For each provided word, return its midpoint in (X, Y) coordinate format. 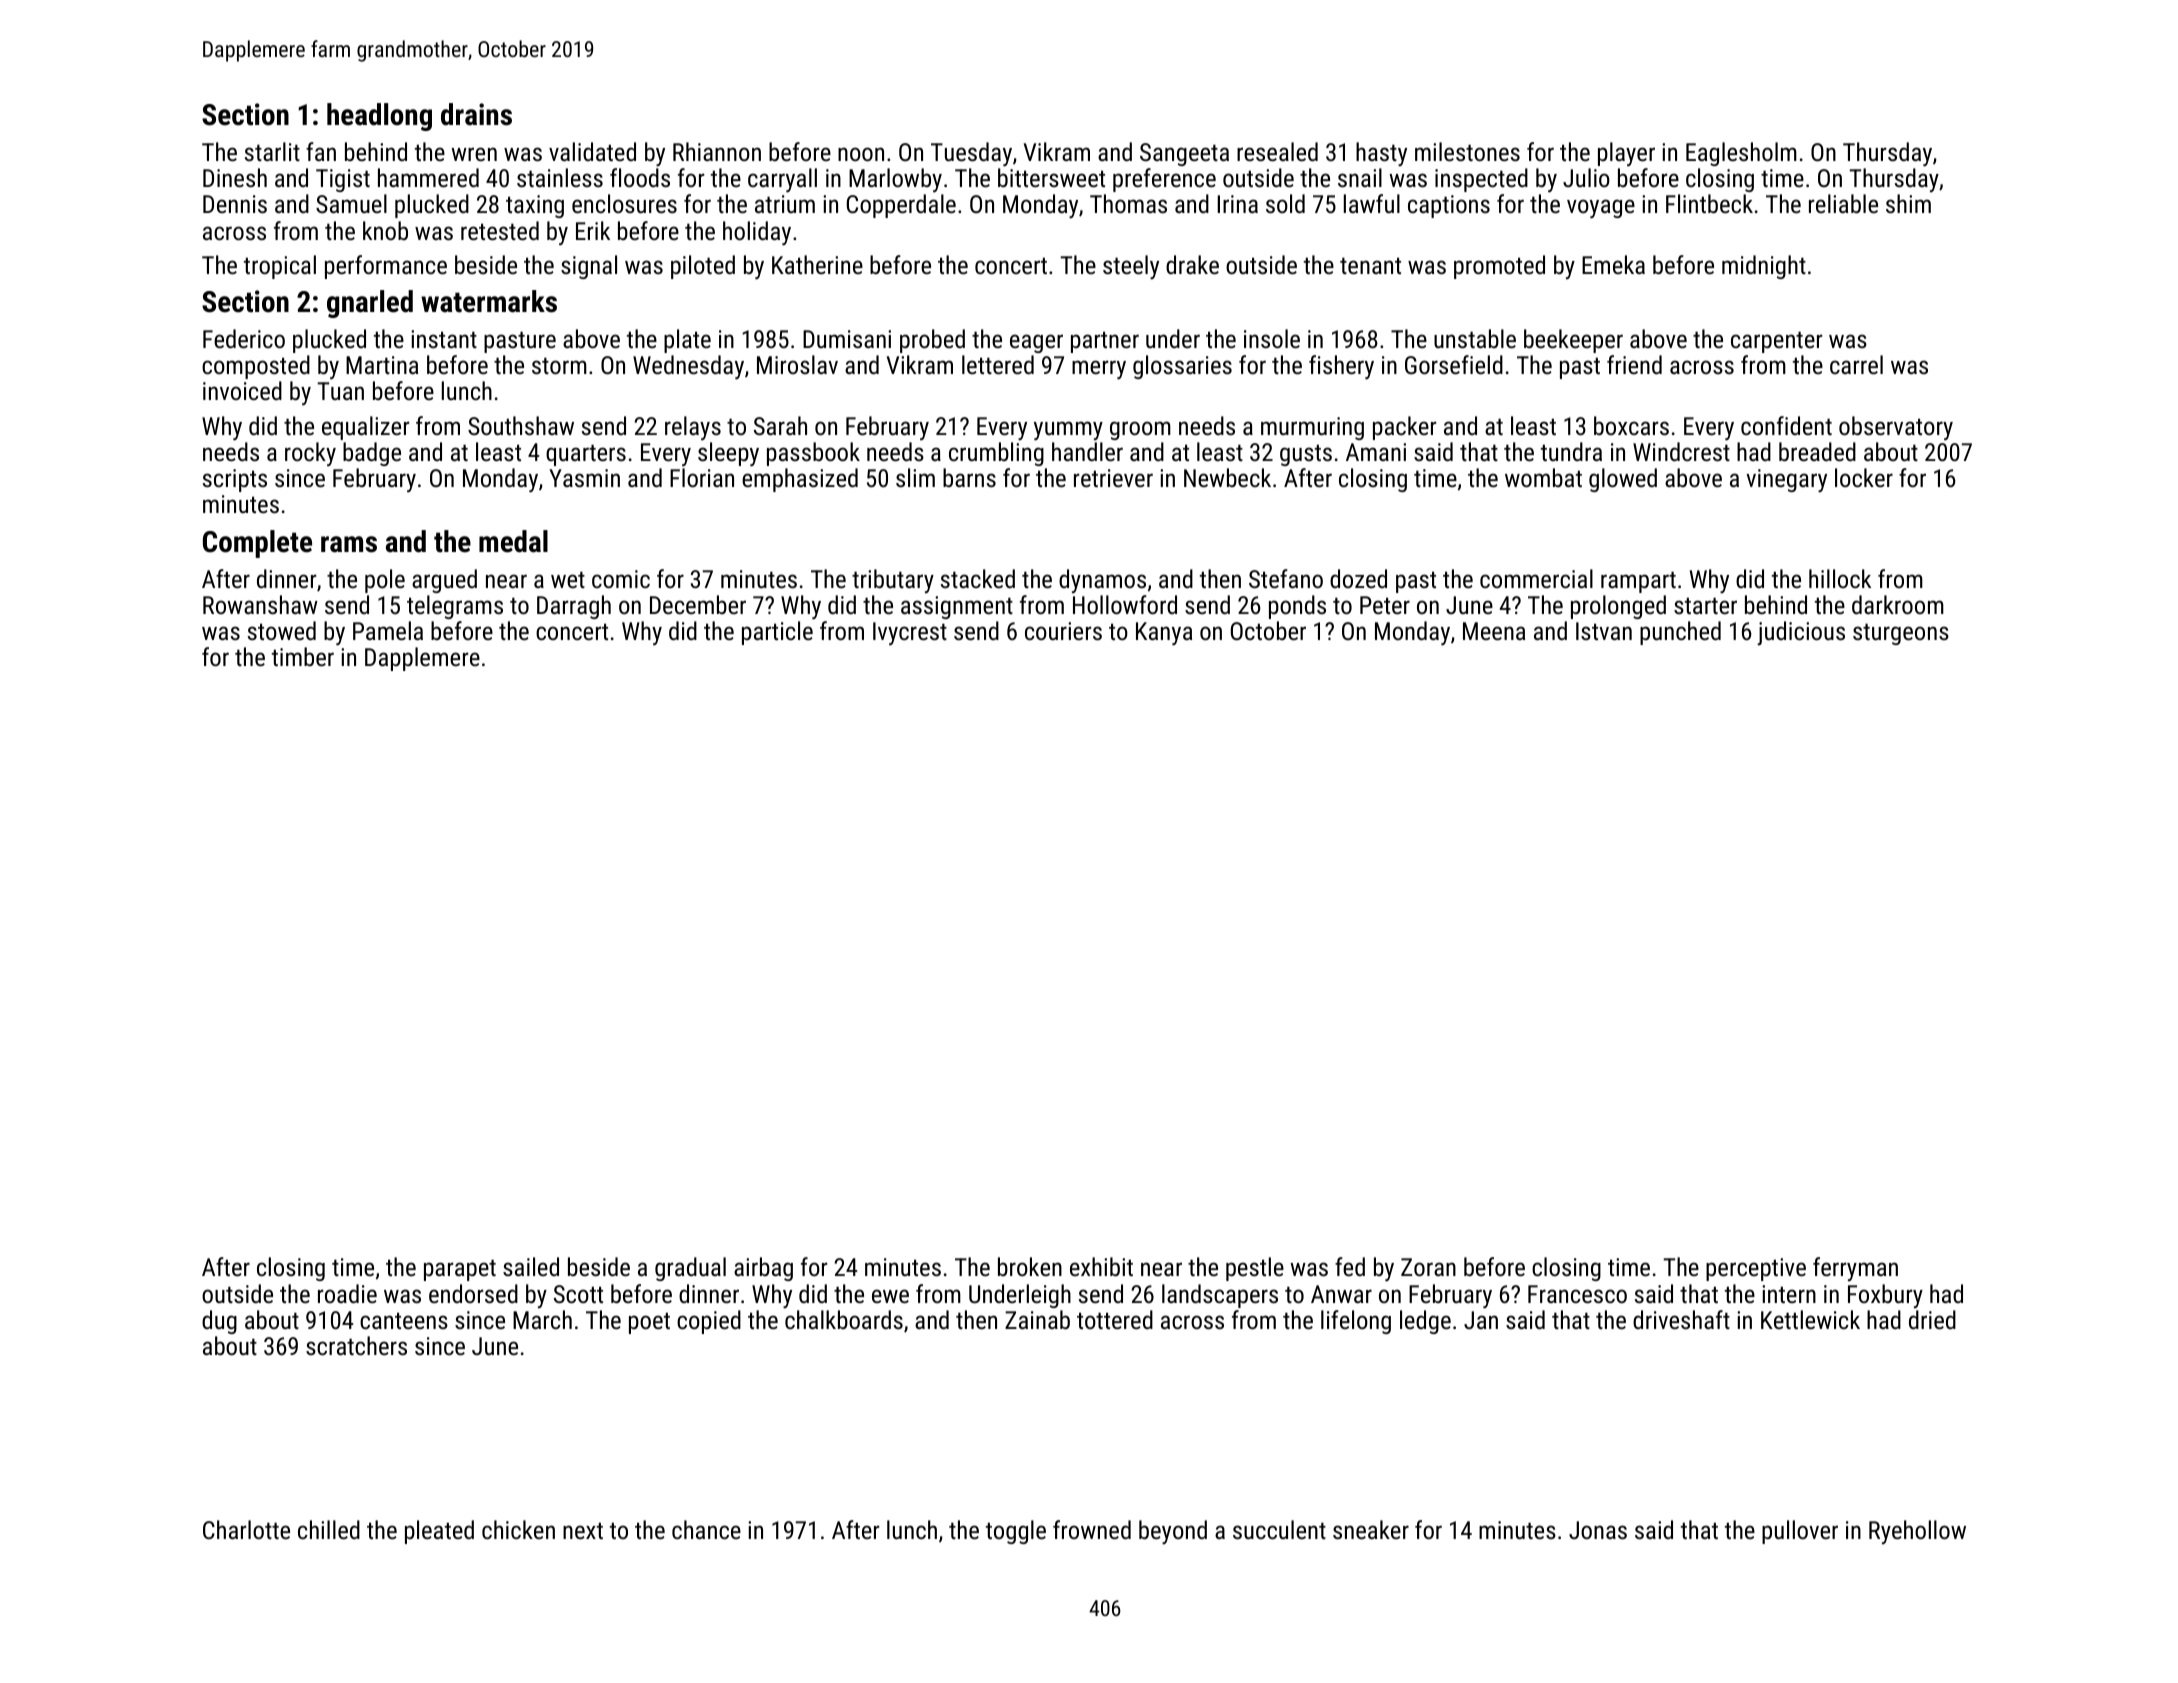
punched (1680, 633)
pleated (439, 1532)
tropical (280, 267)
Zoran (1428, 1267)
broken (1030, 1266)
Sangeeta (1184, 154)
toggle (1016, 1532)
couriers (1063, 631)
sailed (531, 1266)
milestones (1467, 151)
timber (303, 656)
